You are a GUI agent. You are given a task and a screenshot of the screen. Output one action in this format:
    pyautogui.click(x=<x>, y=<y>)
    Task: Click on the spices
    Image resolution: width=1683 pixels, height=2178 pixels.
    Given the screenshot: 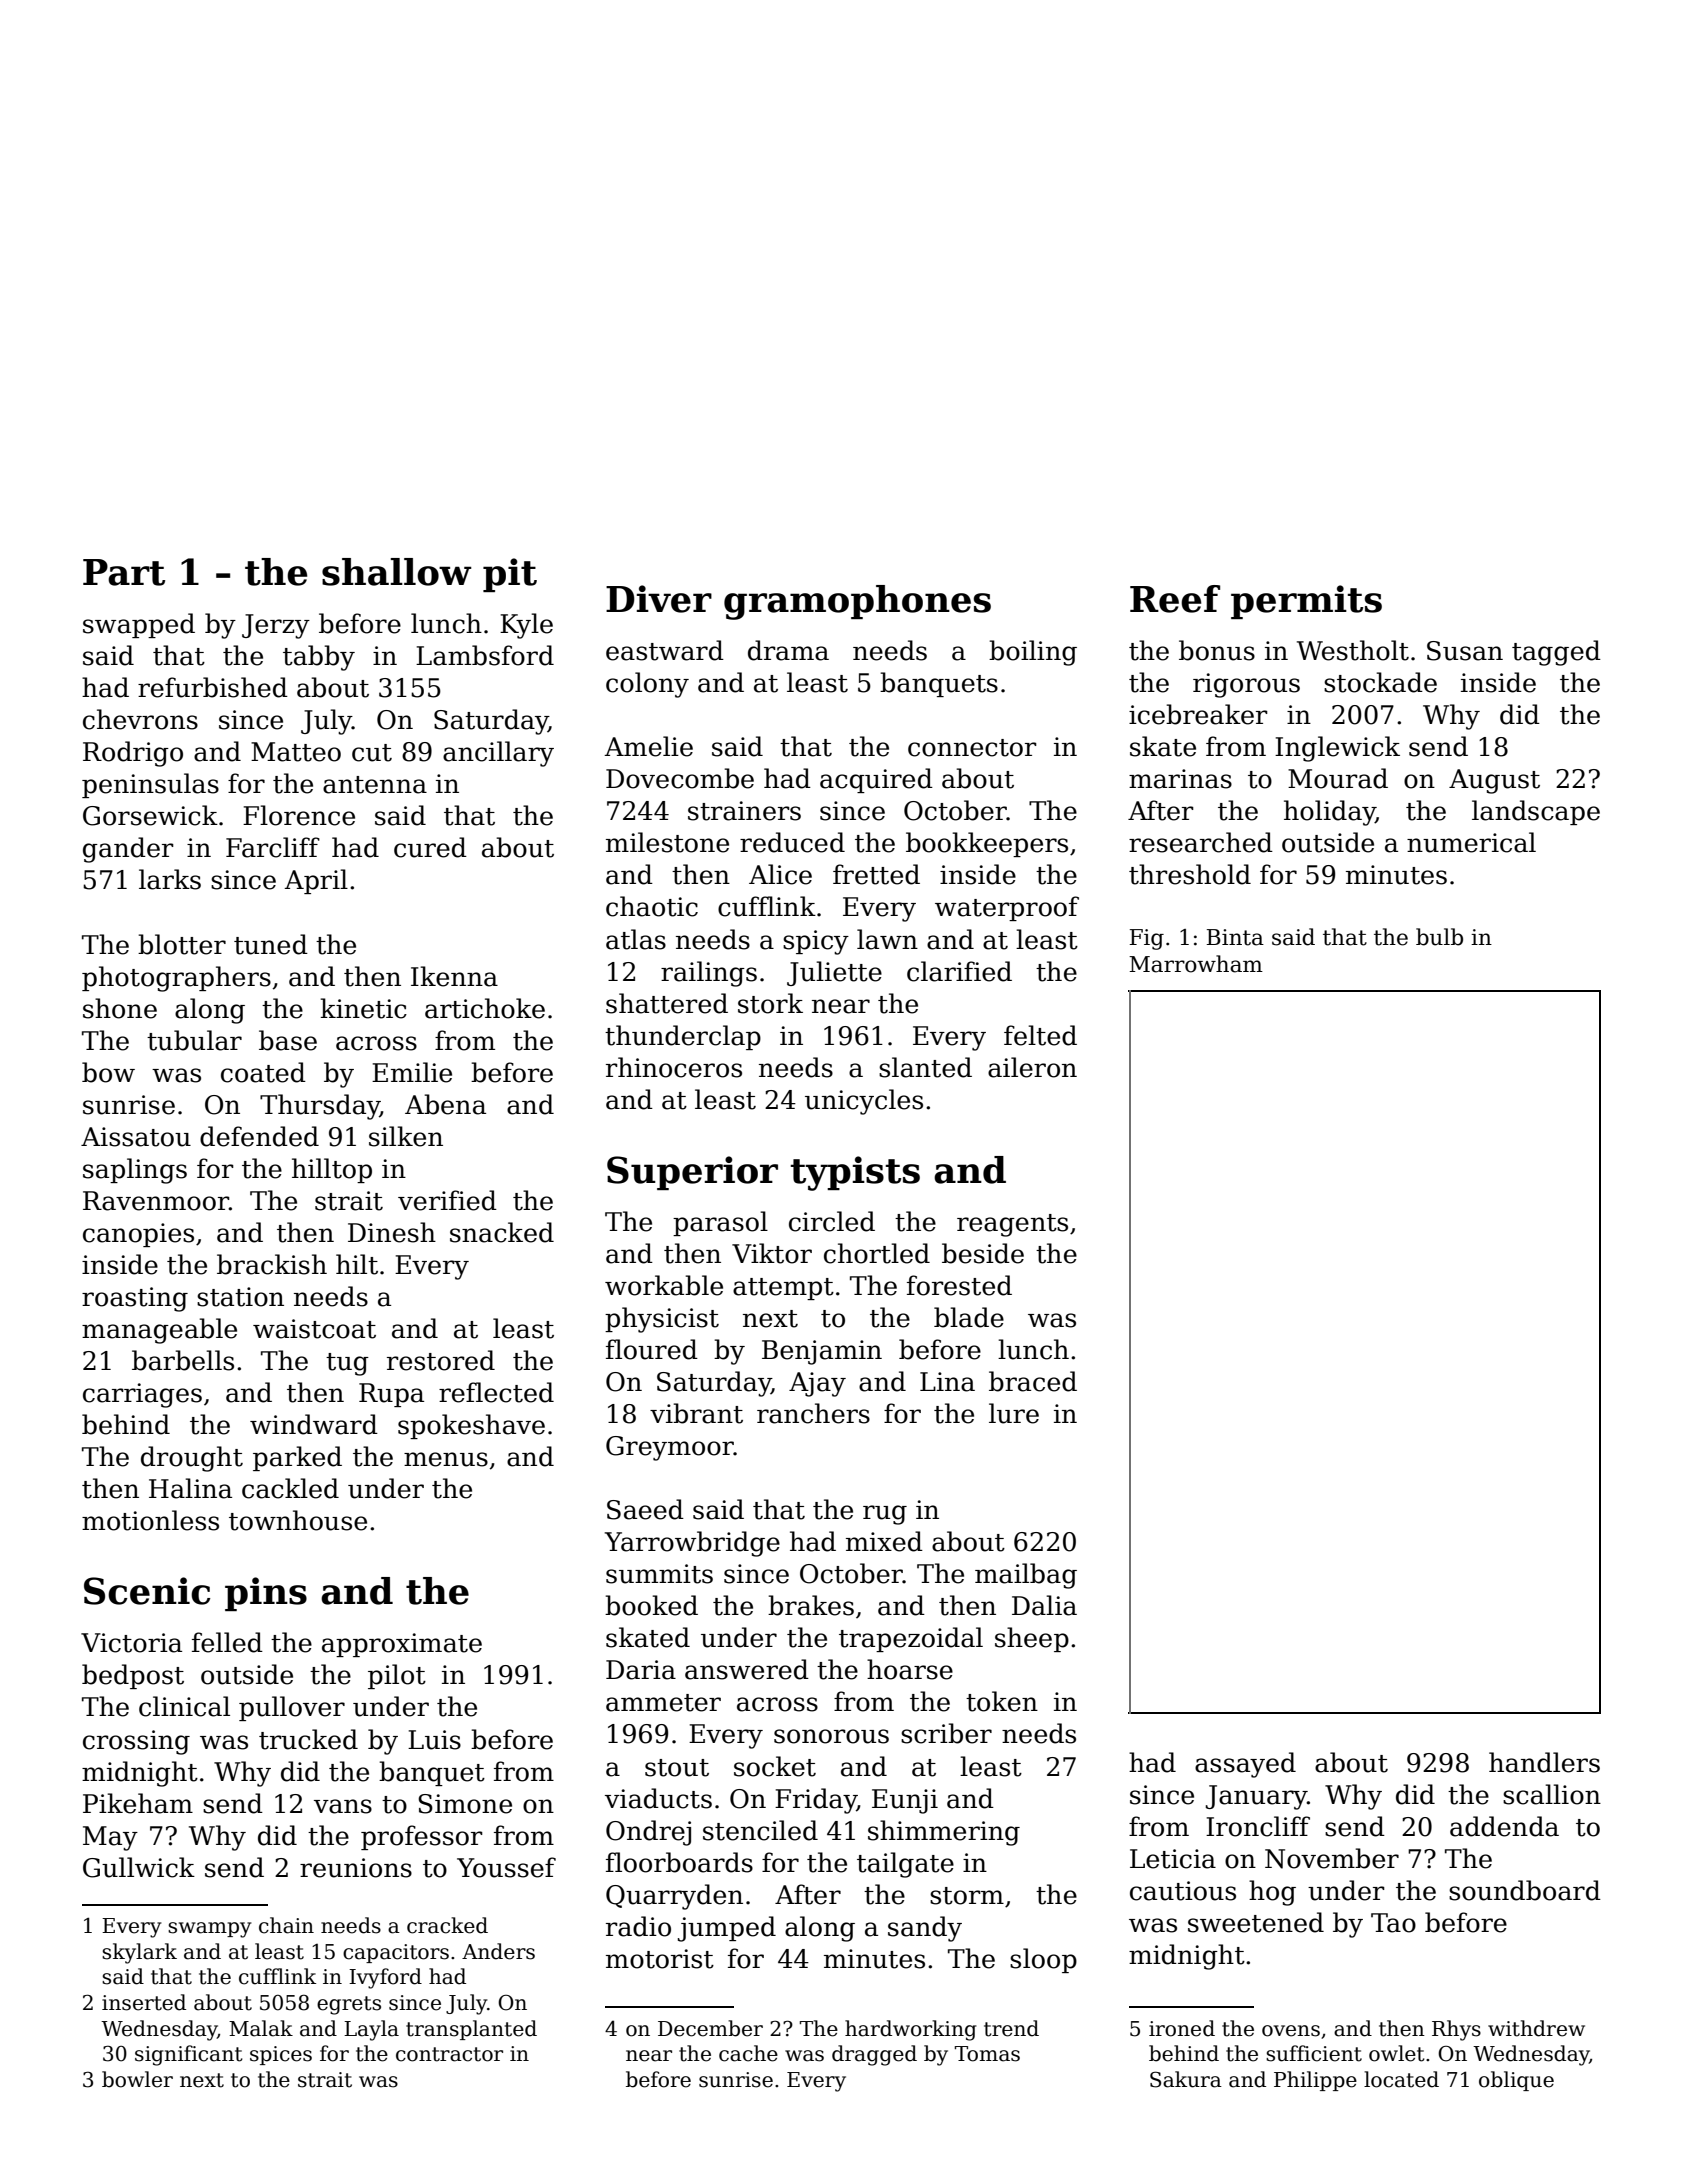 What is the action you would take?
    pyautogui.click(x=281, y=2055)
